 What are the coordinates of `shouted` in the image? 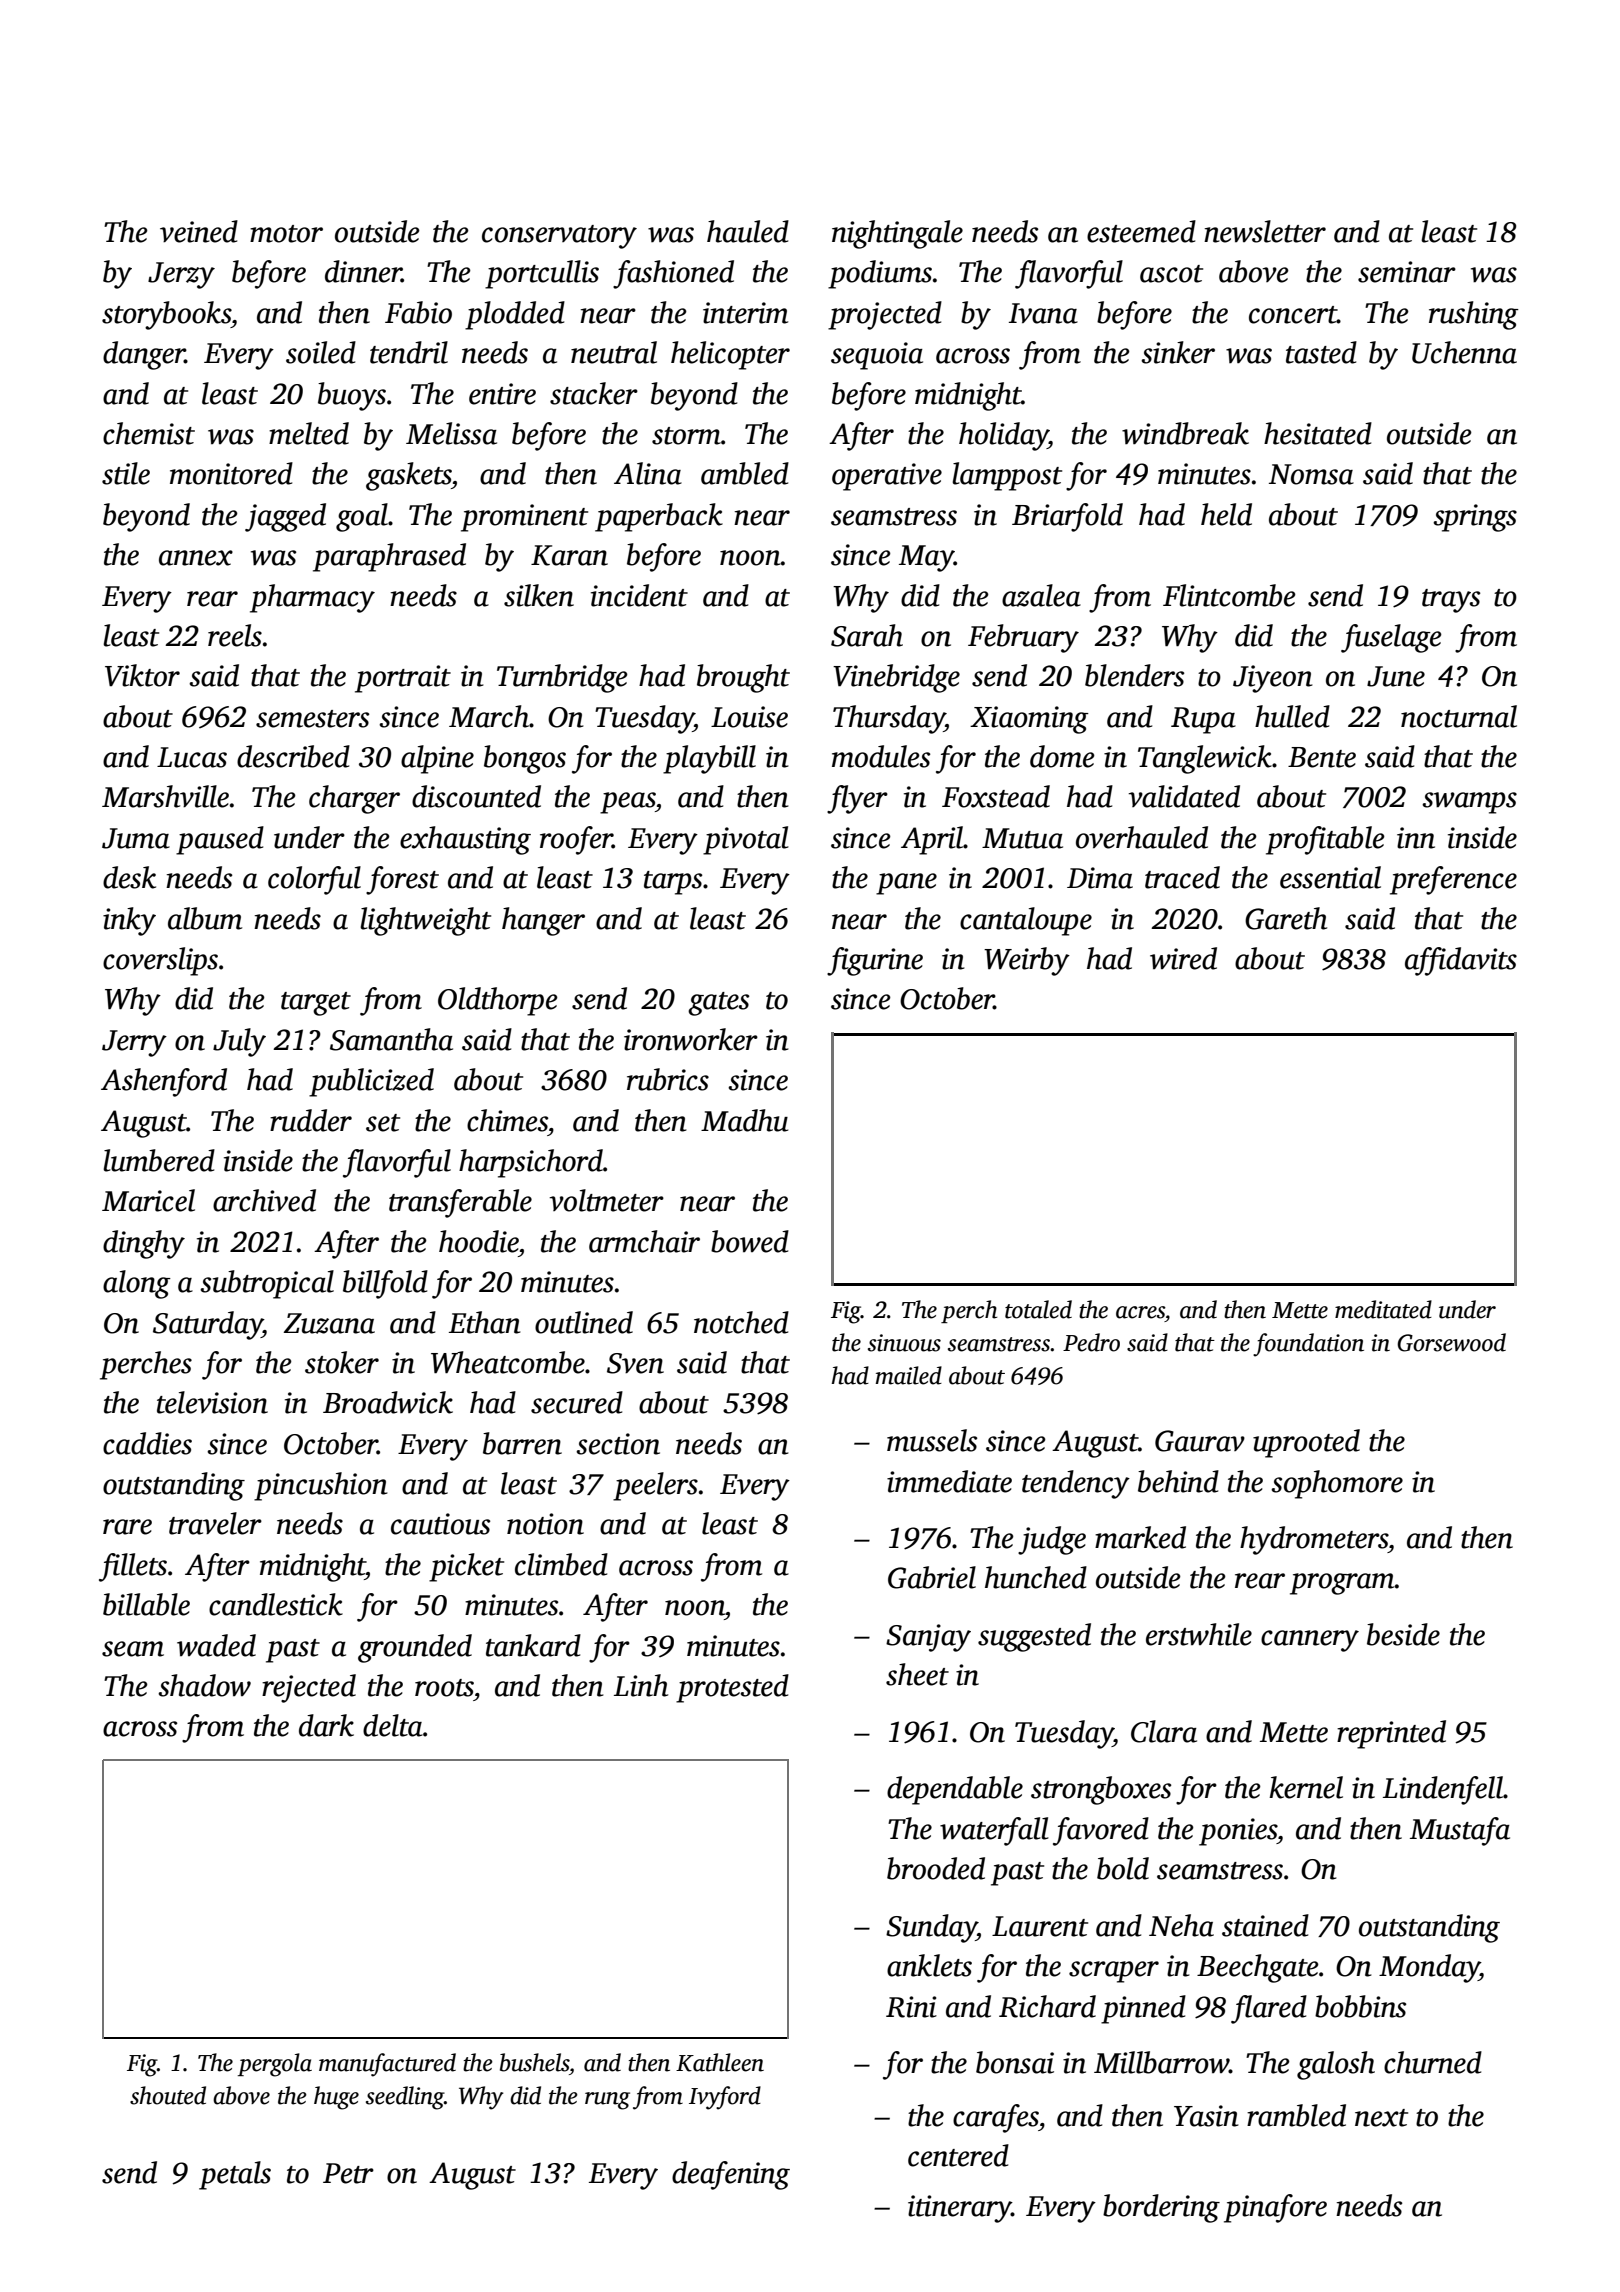 It's located at (168, 2095).
